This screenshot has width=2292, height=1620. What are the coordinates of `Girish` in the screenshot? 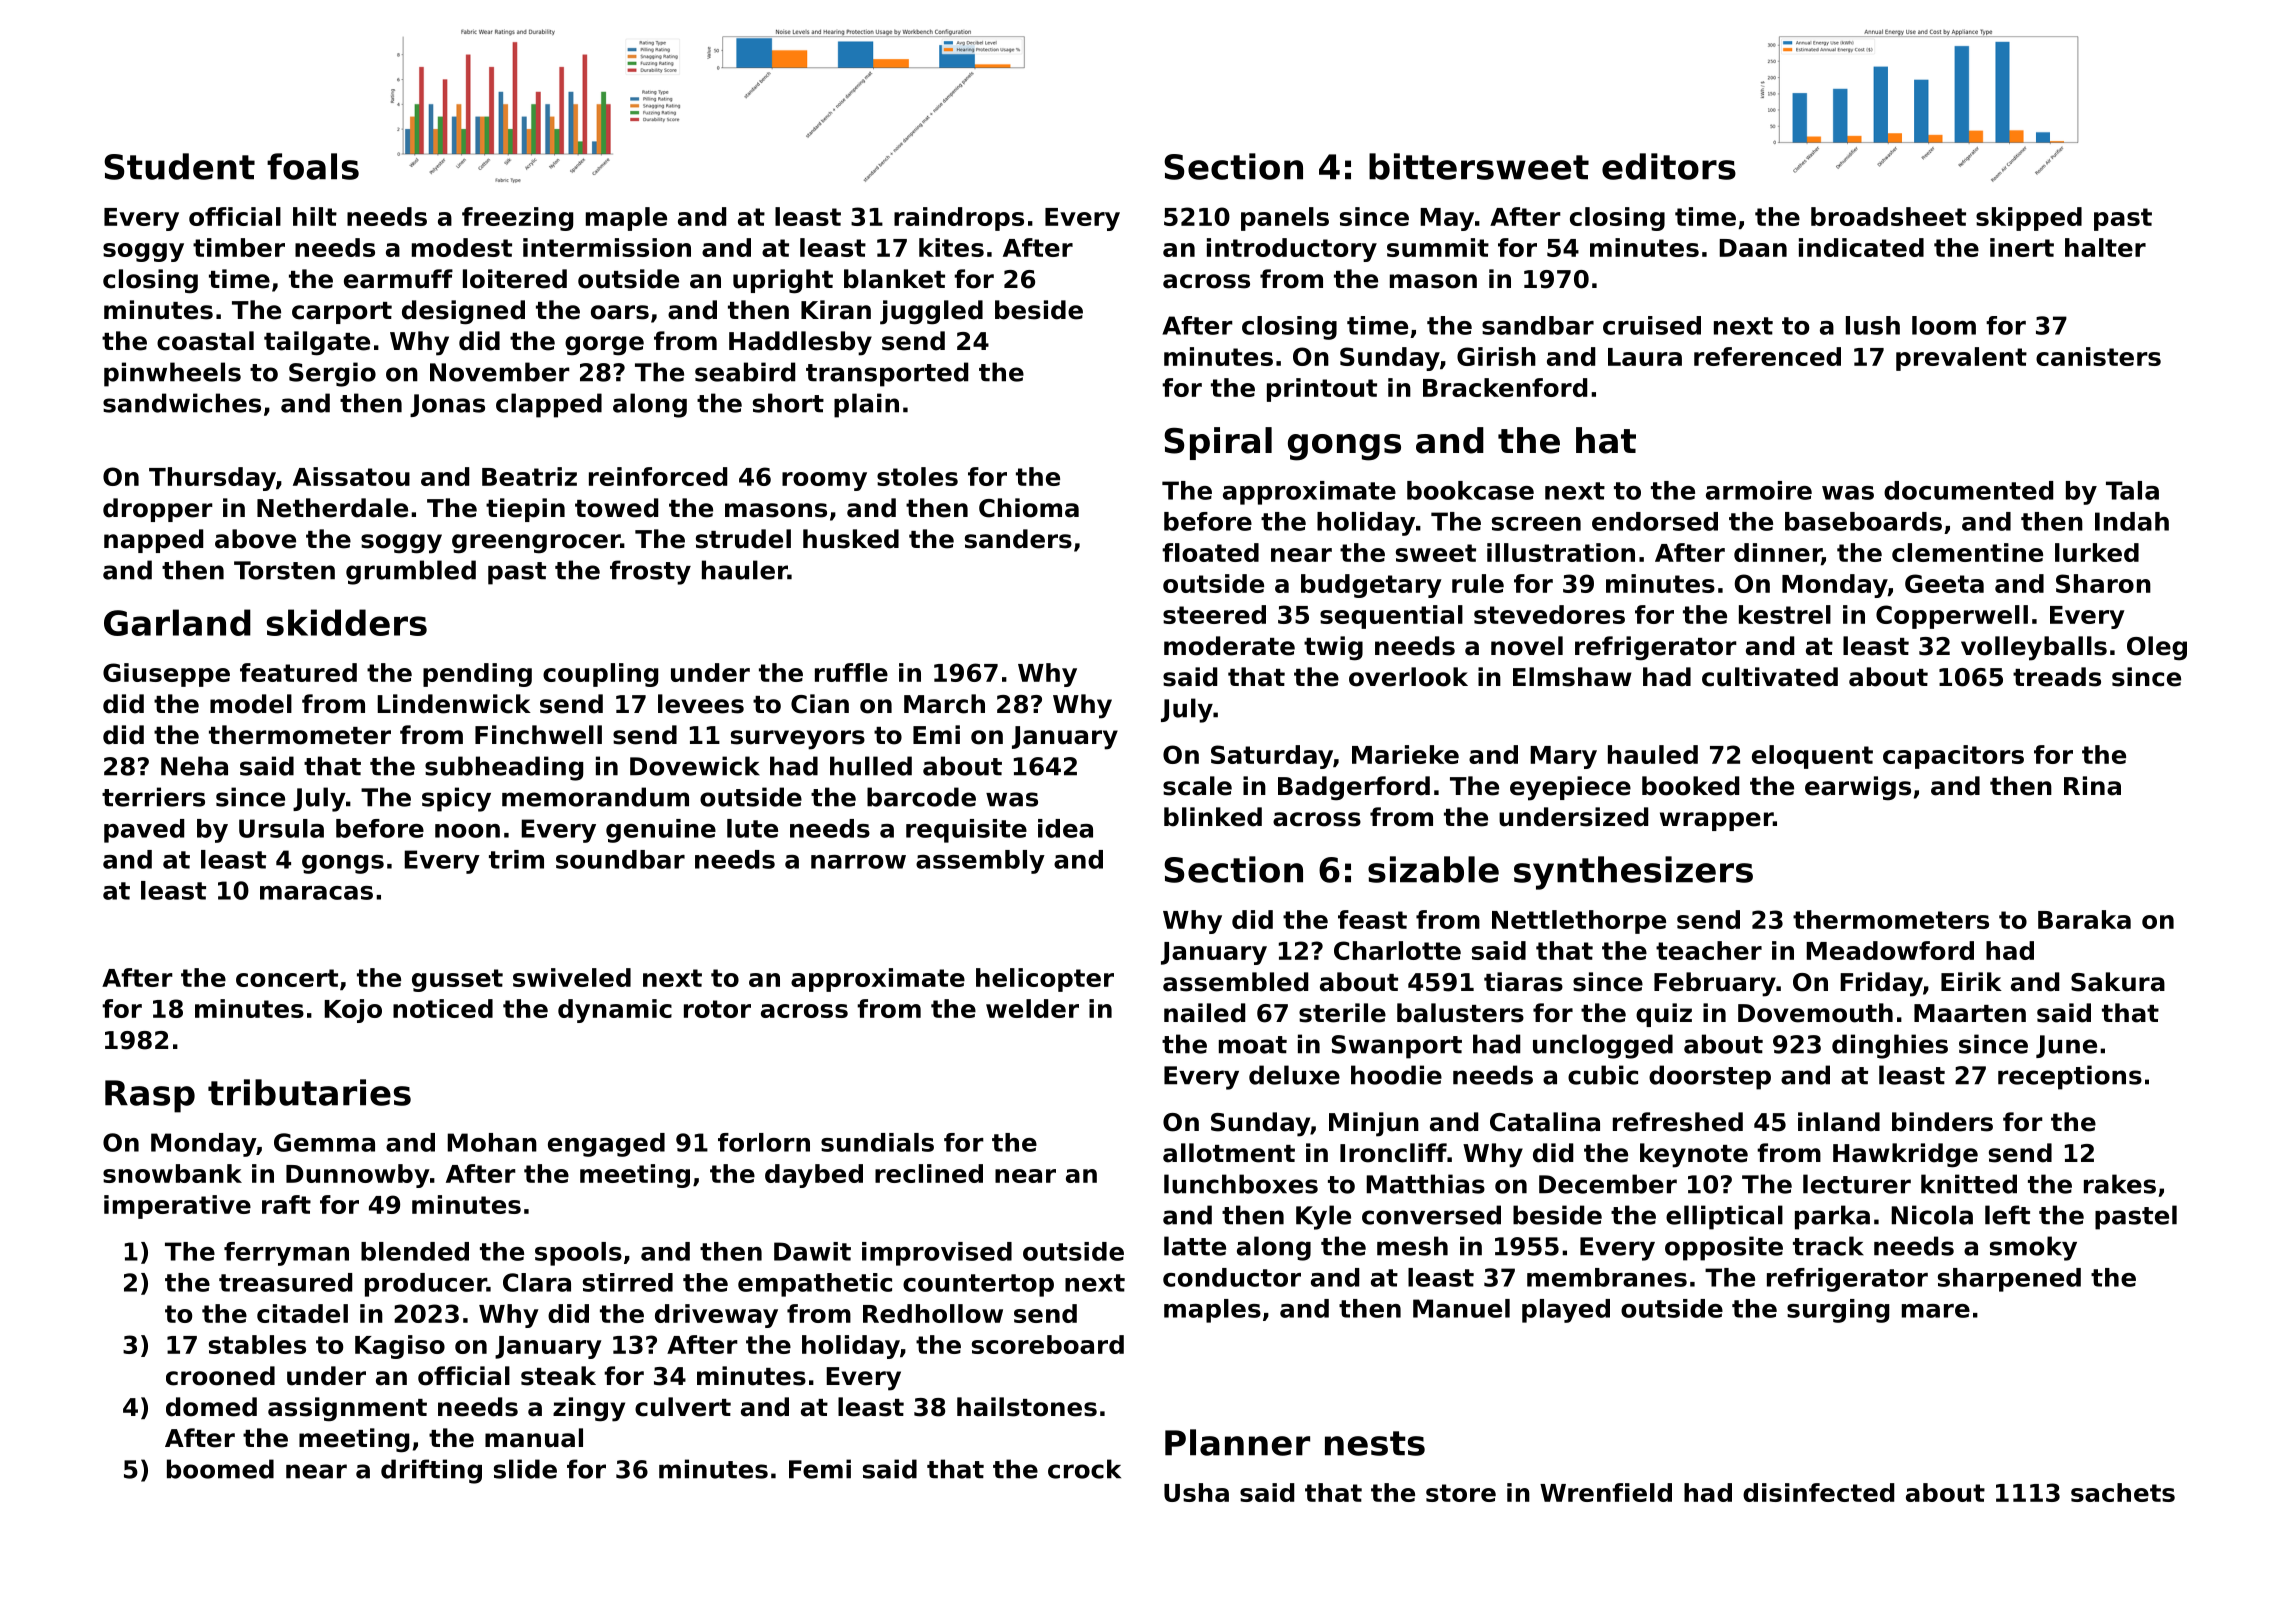 It's located at (1496, 356).
